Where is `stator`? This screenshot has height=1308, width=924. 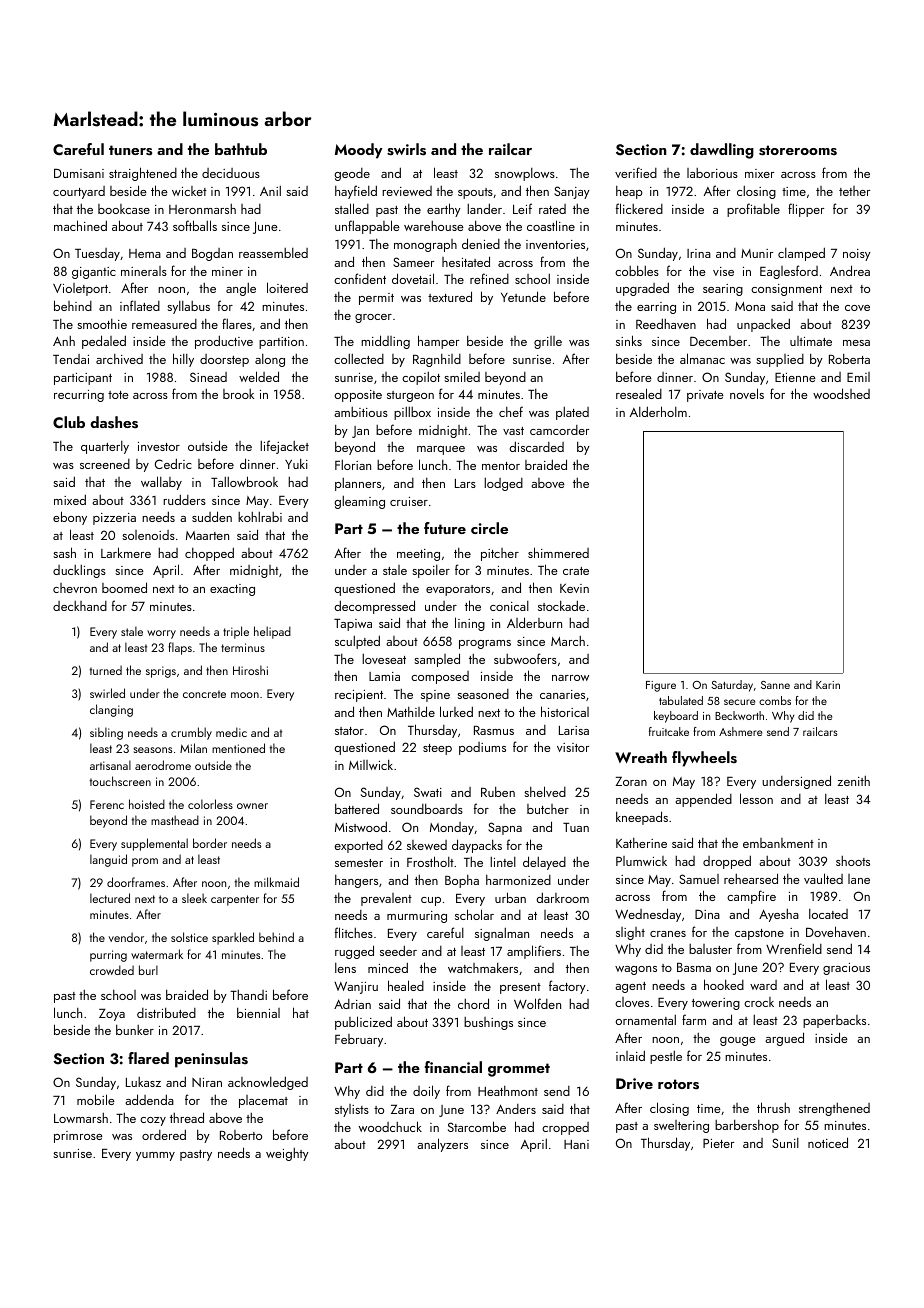 stator is located at coordinates (349, 731).
